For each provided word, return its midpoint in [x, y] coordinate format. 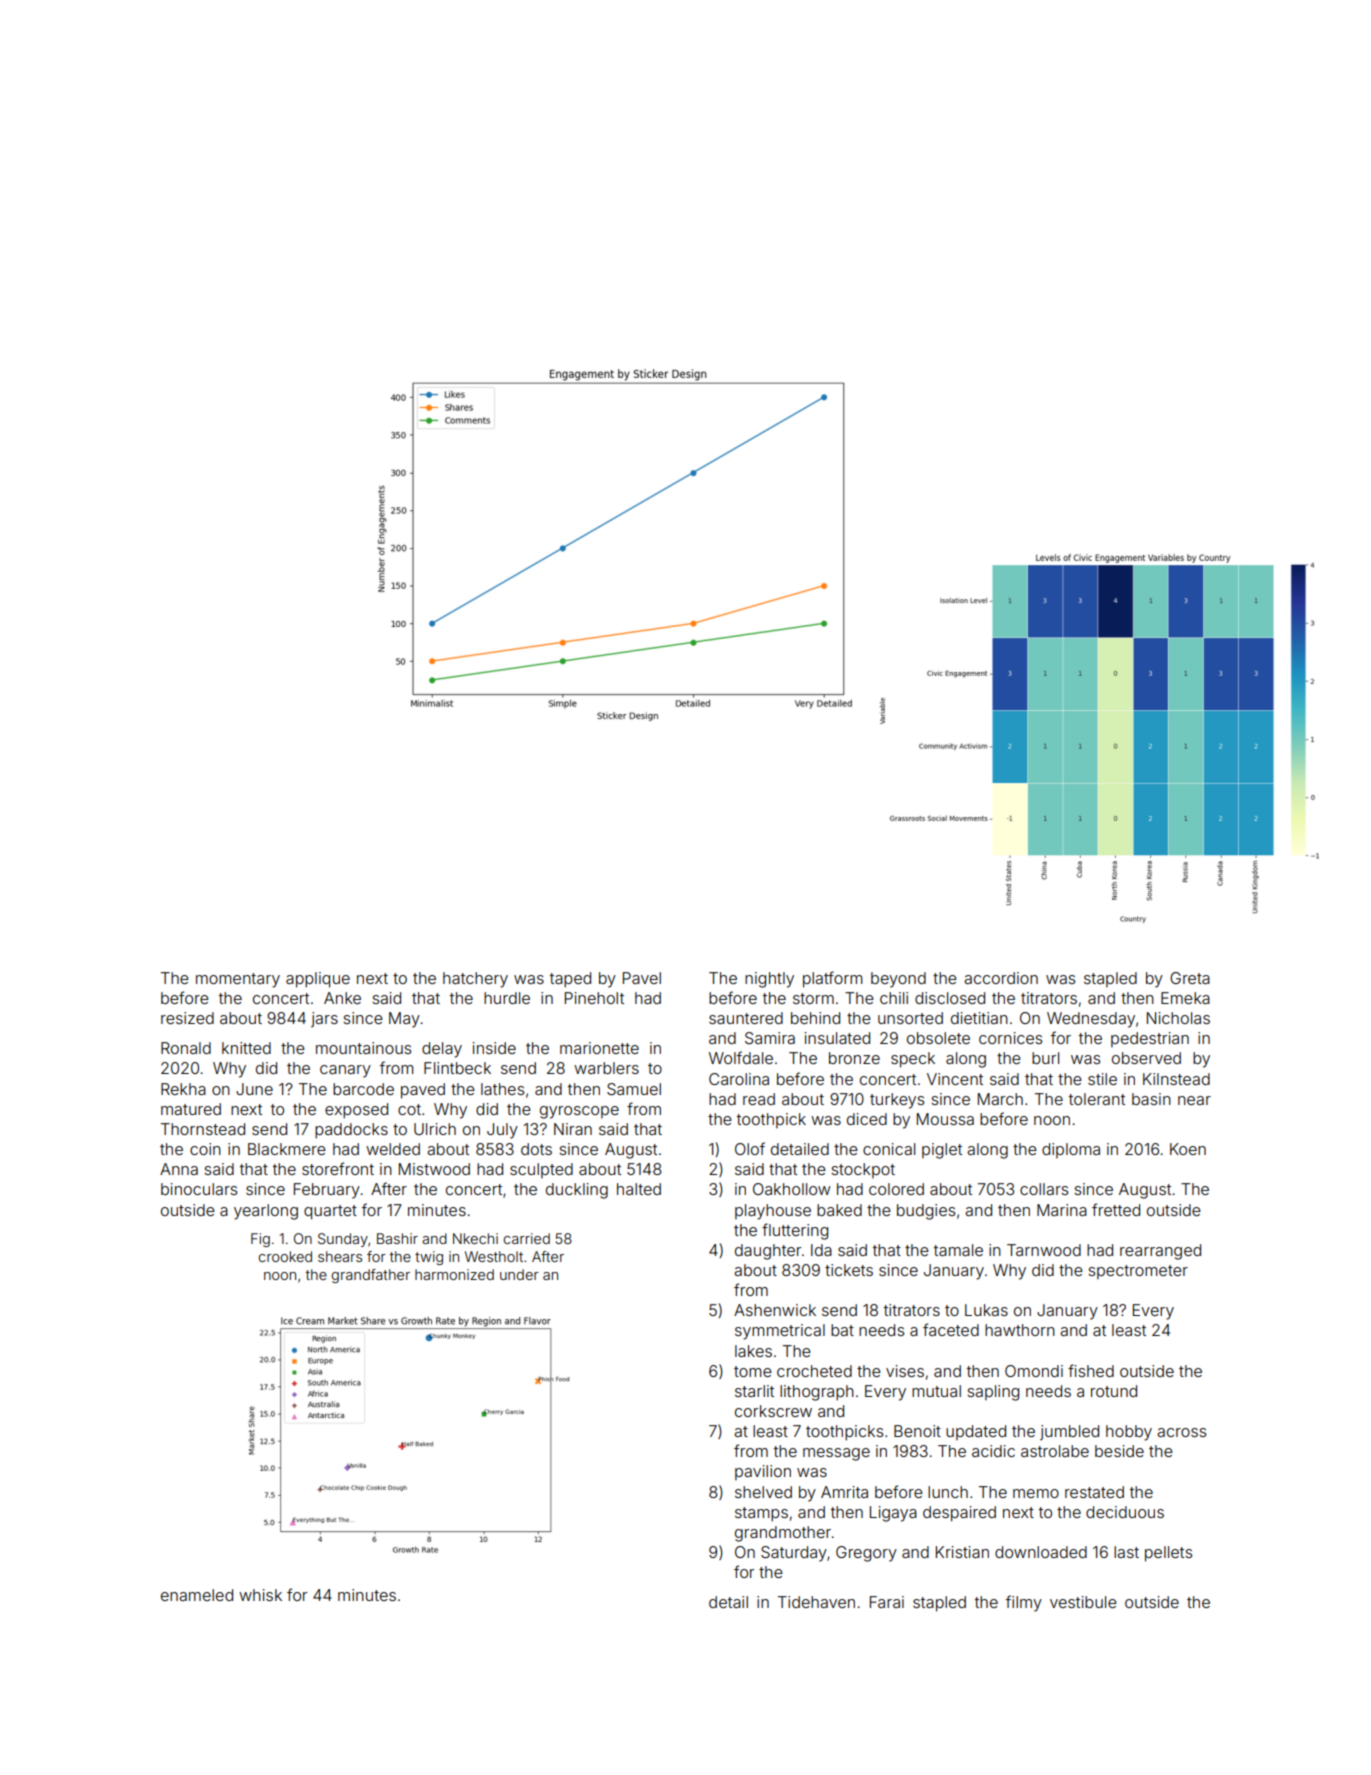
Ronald [186, 1048]
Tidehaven [816, 1602]
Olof [750, 1148]
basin [1151, 1099]
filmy [1024, 1603]
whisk [260, 1595]
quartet [330, 1212]
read [759, 1099]
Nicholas [1178, 1018]
